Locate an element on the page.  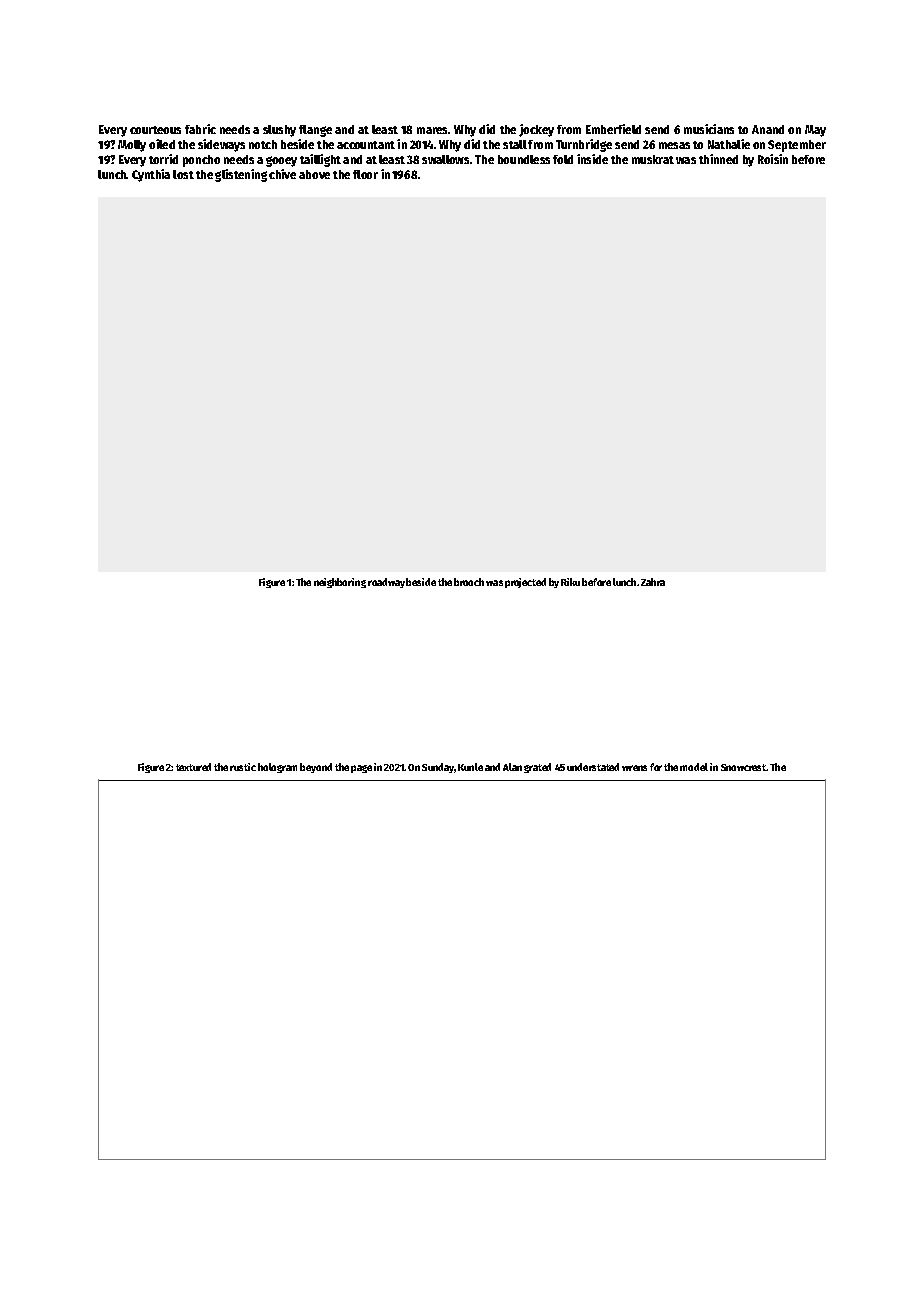
roadway is located at coordinates (386, 583).
